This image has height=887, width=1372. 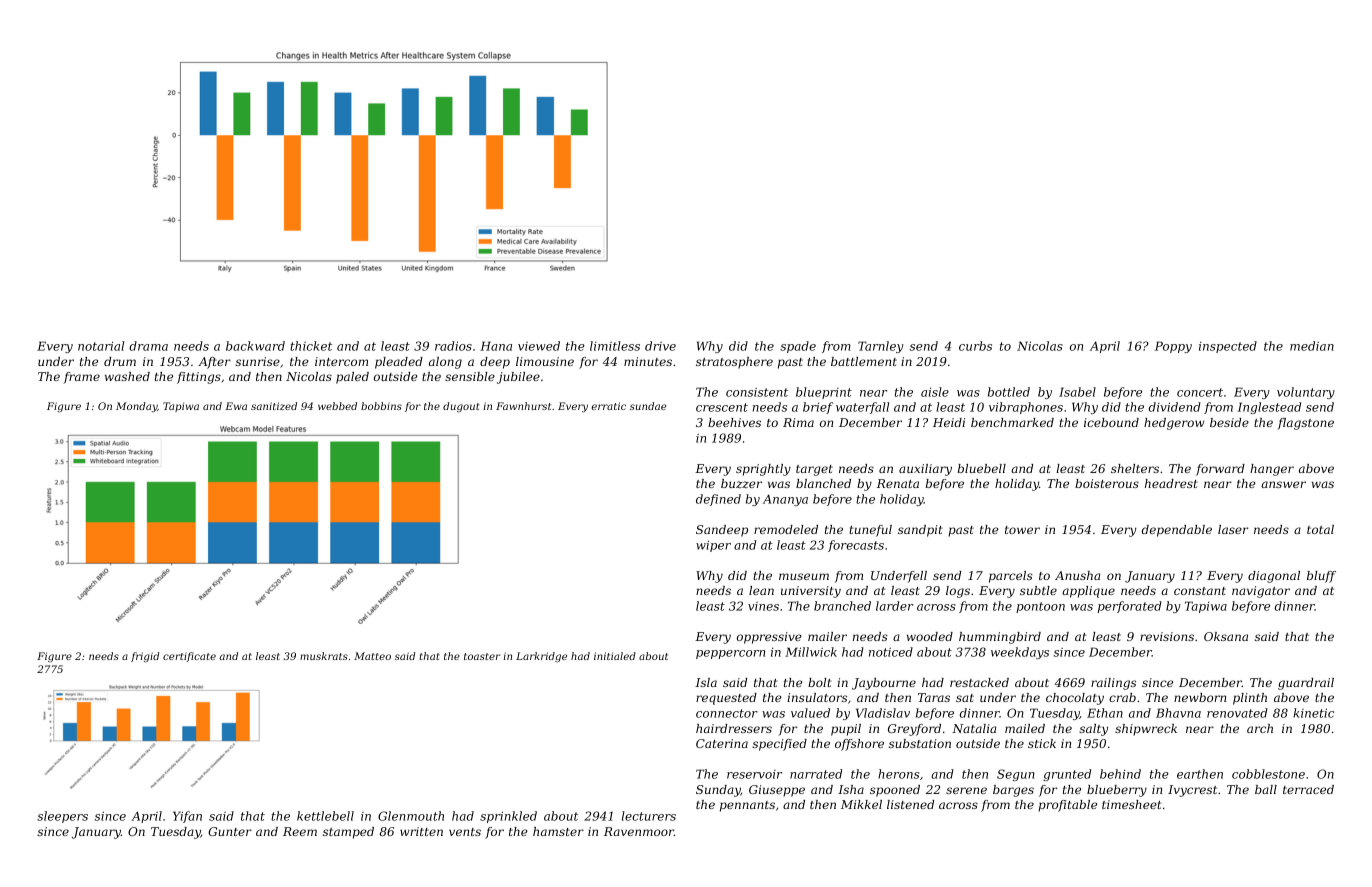 What do you see at coordinates (145, 657) in the image?
I see `frigid` at bounding box center [145, 657].
